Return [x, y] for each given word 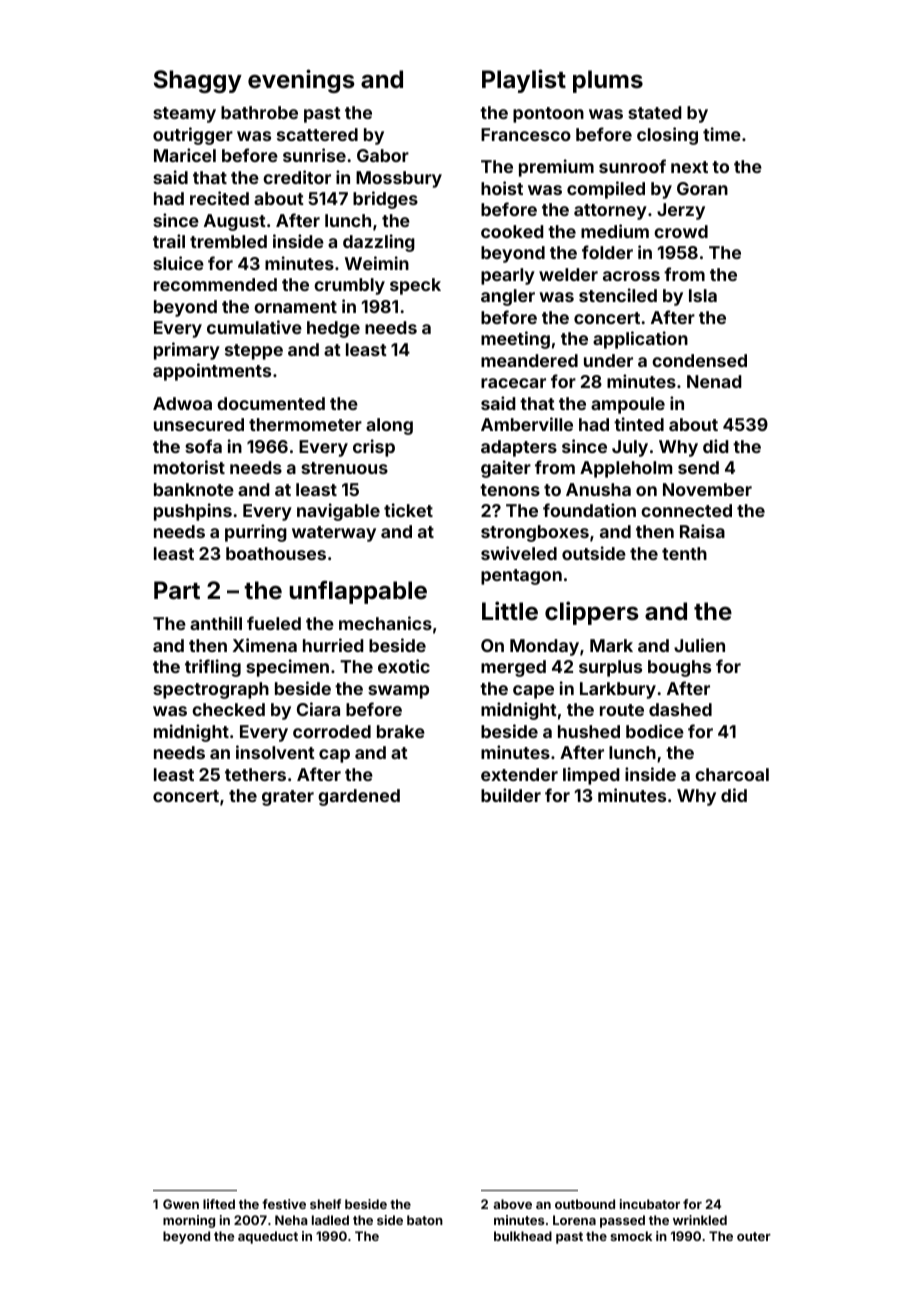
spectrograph [211, 690]
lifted [219, 1204]
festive [284, 1204]
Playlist [524, 81]
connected [686, 510]
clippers [591, 613]
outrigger [193, 136]
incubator [650, 1204]
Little [510, 610]
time [722, 134]
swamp [398, 692]
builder [511, 795]
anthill [216, 623]
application [640, 340]
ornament [295, 307]
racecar [513, 383]
